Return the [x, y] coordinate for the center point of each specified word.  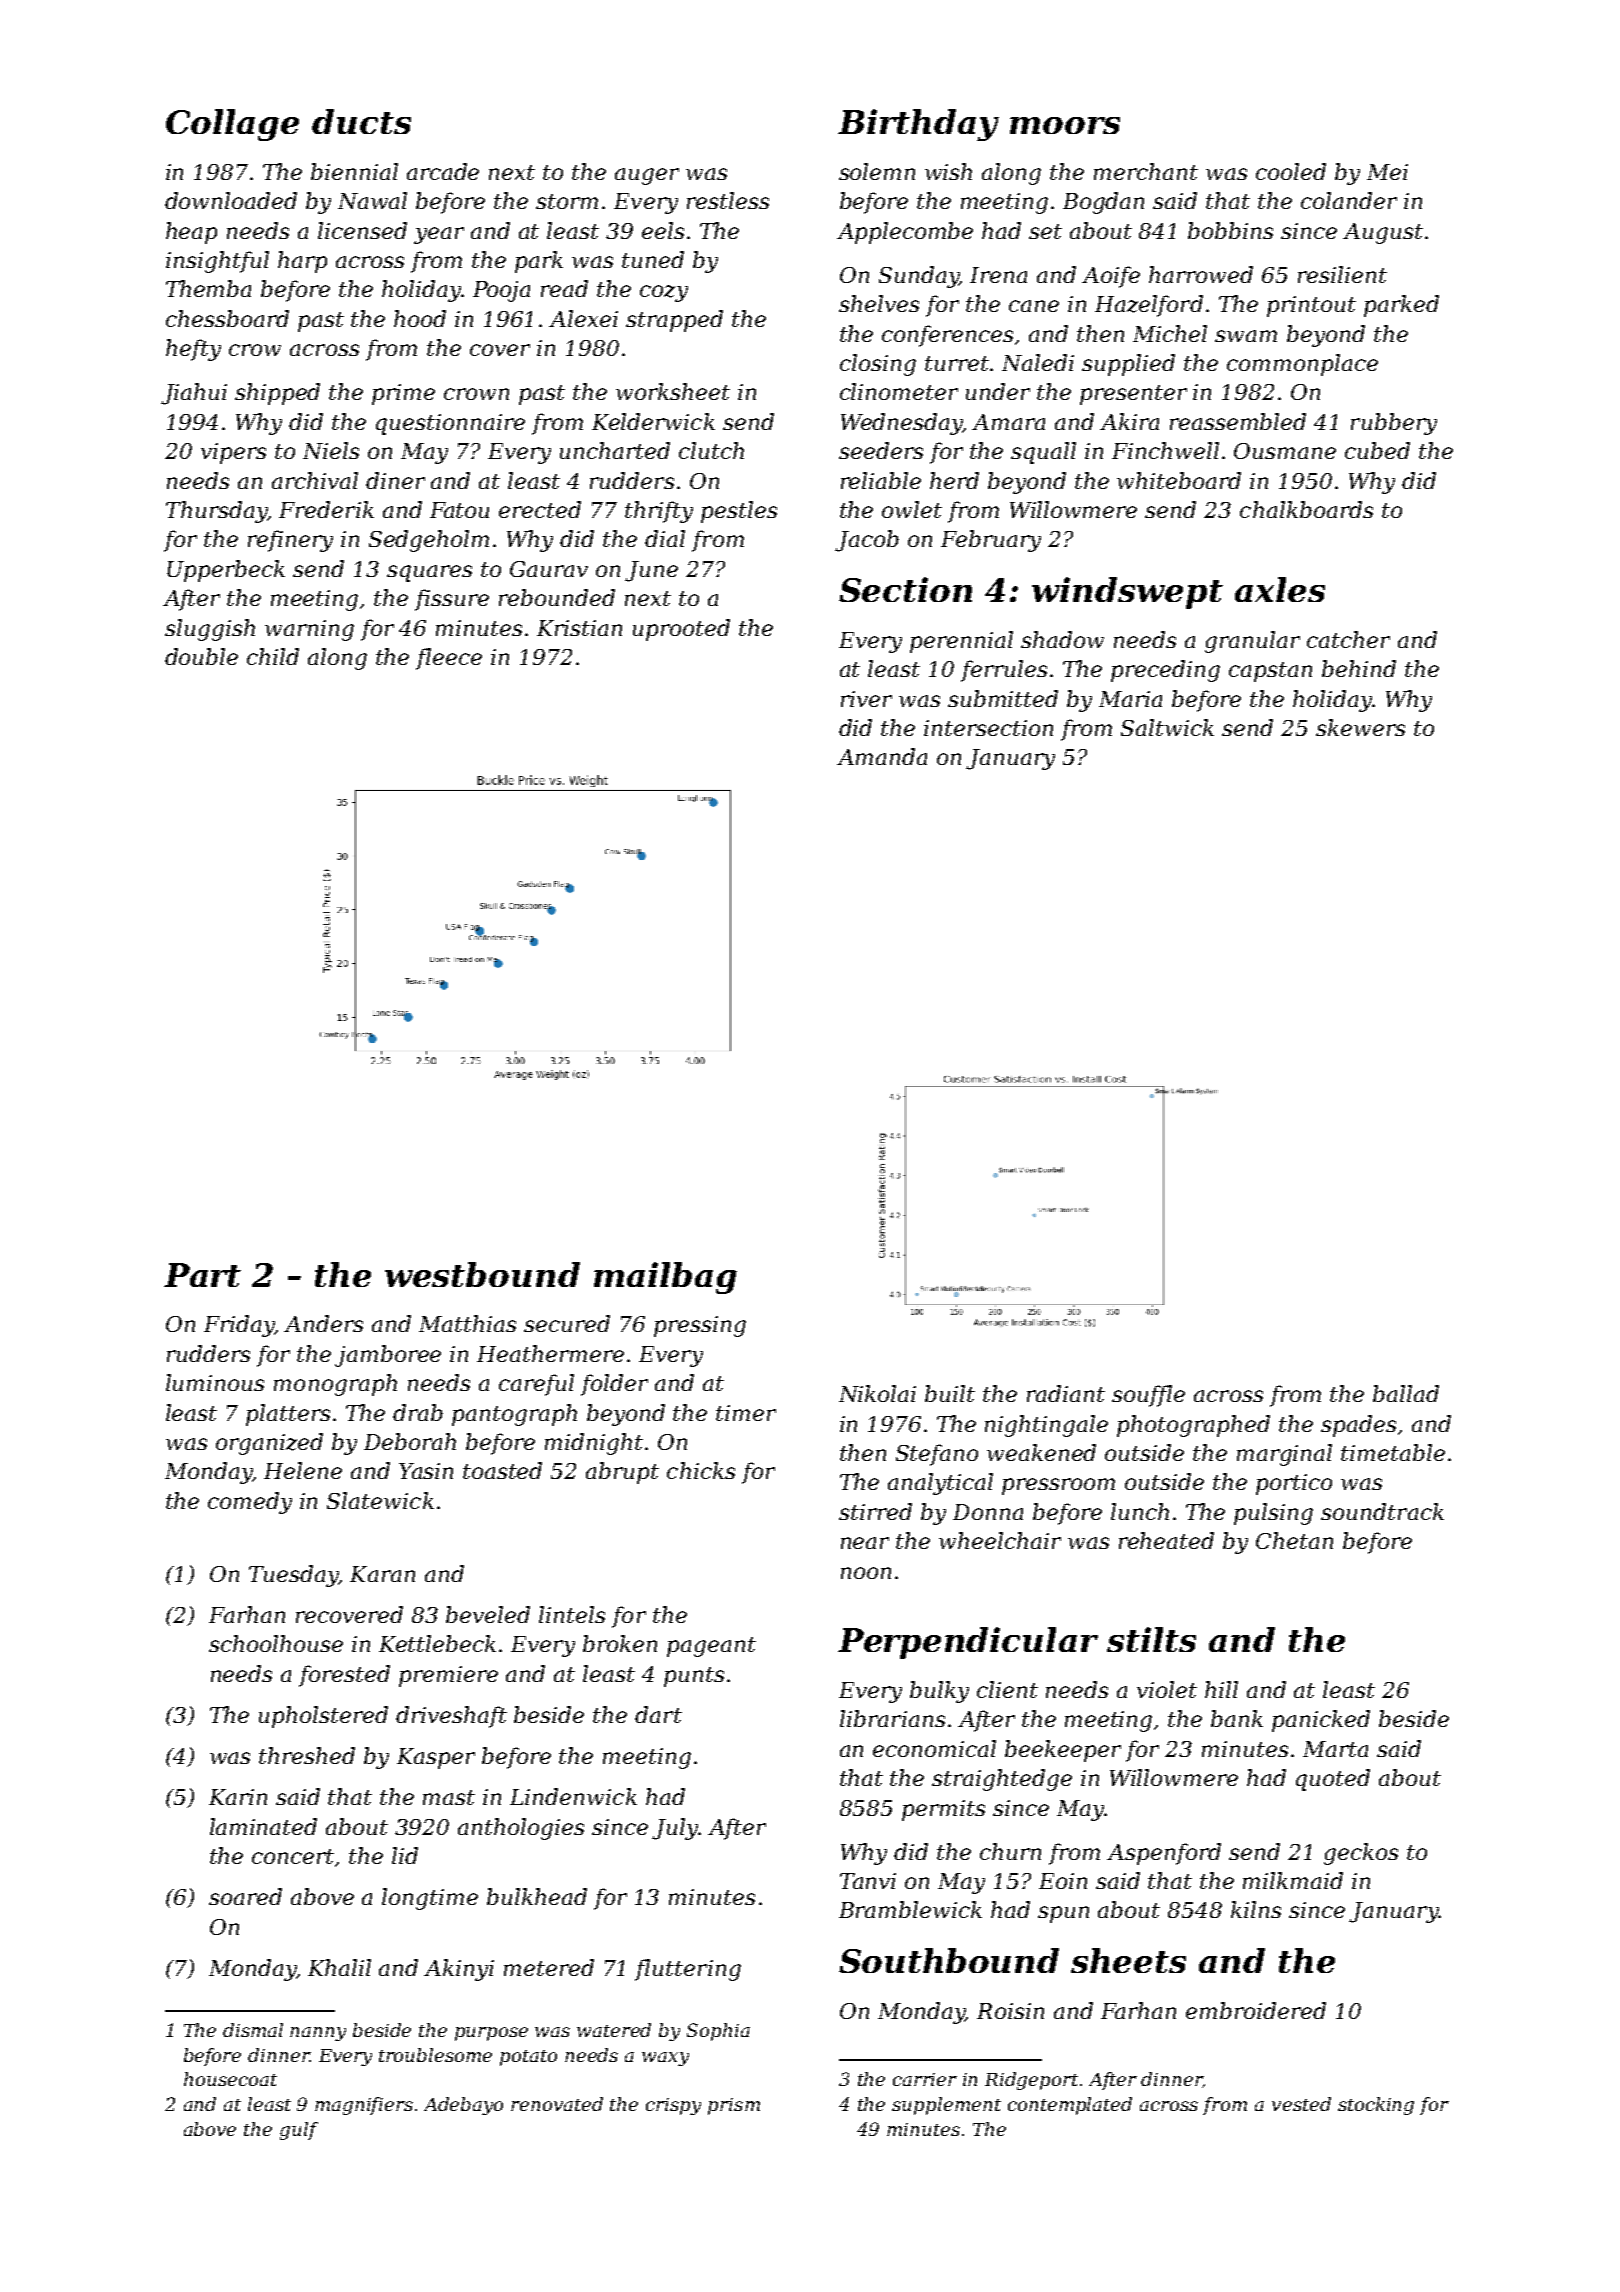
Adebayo [463, 2106]
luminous [215, 1382]
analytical [940, 1484]
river [866, 699]
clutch [711, 450]
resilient [1342, 274]
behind [1359, 668]
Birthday [918, 125]
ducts [361, 121]
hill [1221, 1689]
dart [658, 1714]
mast [449, 1797]
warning [309, 630]
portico [1294, 1484]
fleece [449, 659]
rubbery [1394, 424]
